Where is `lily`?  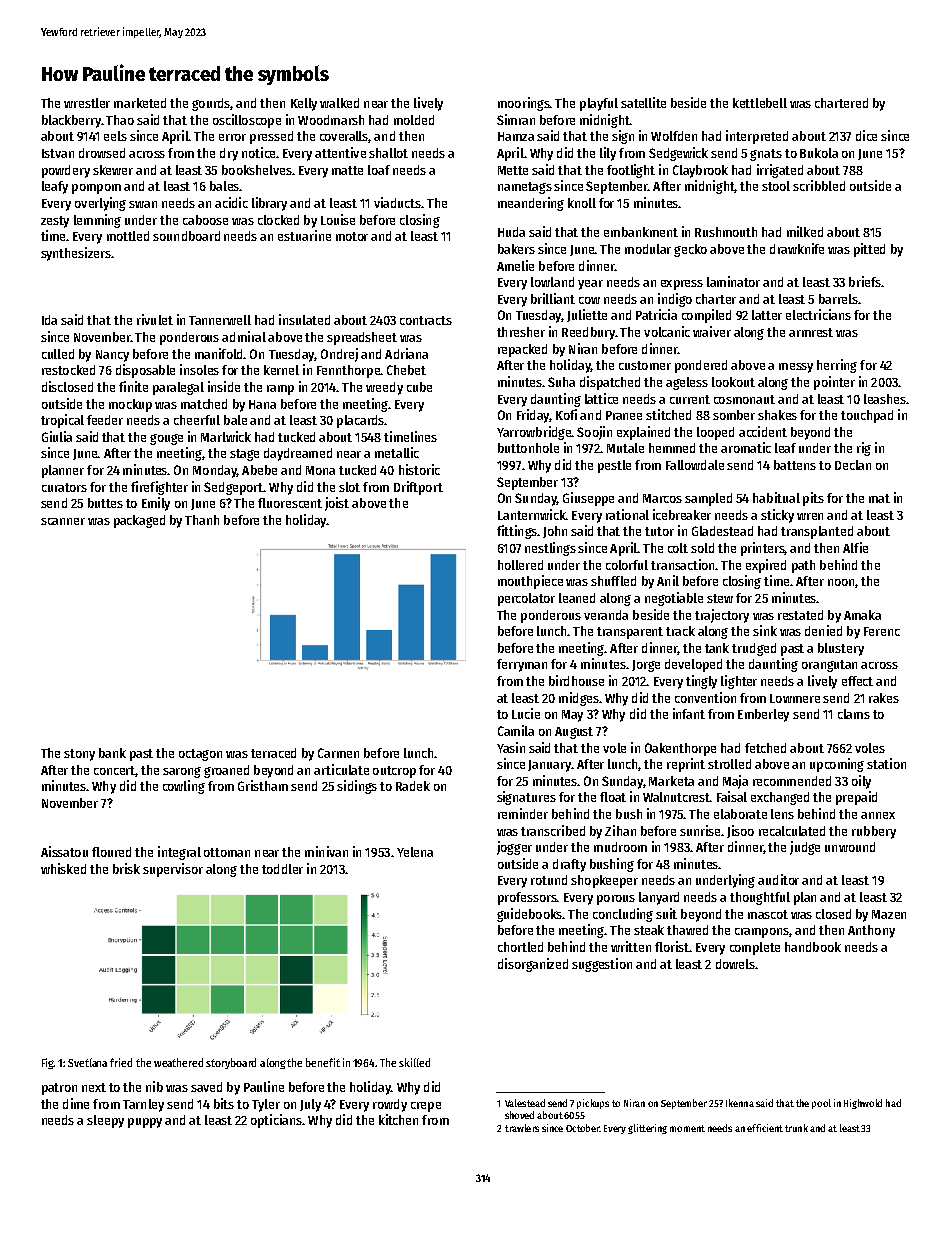
lily is located at coordinates (608, 154).
